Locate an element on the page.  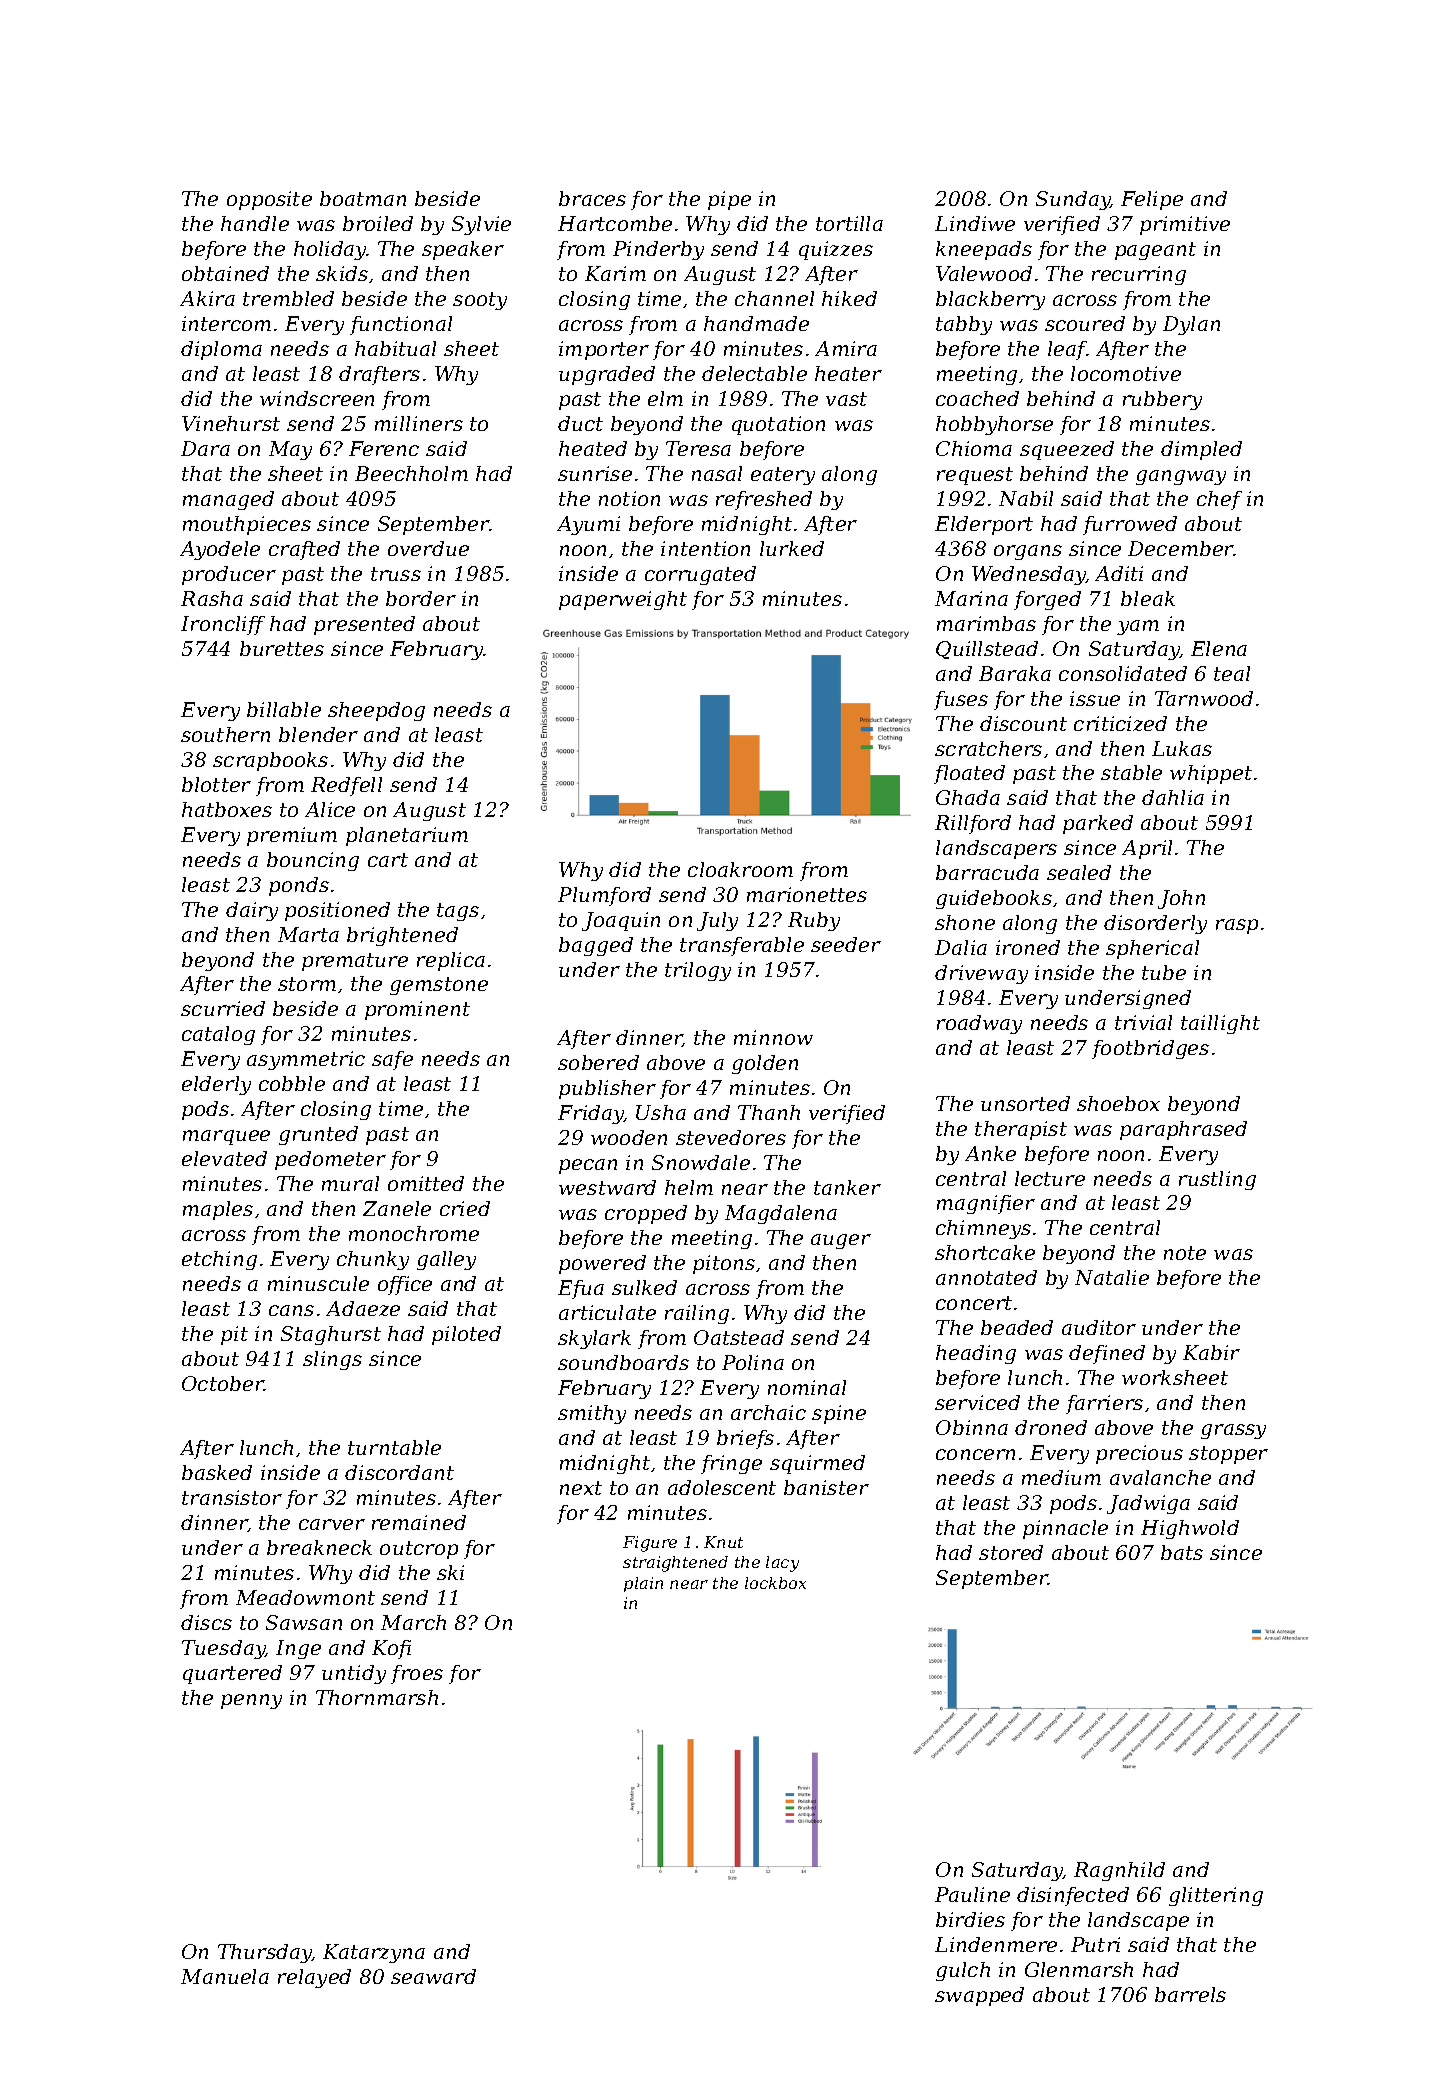
cobble is located at coordinates (292, 1083).
